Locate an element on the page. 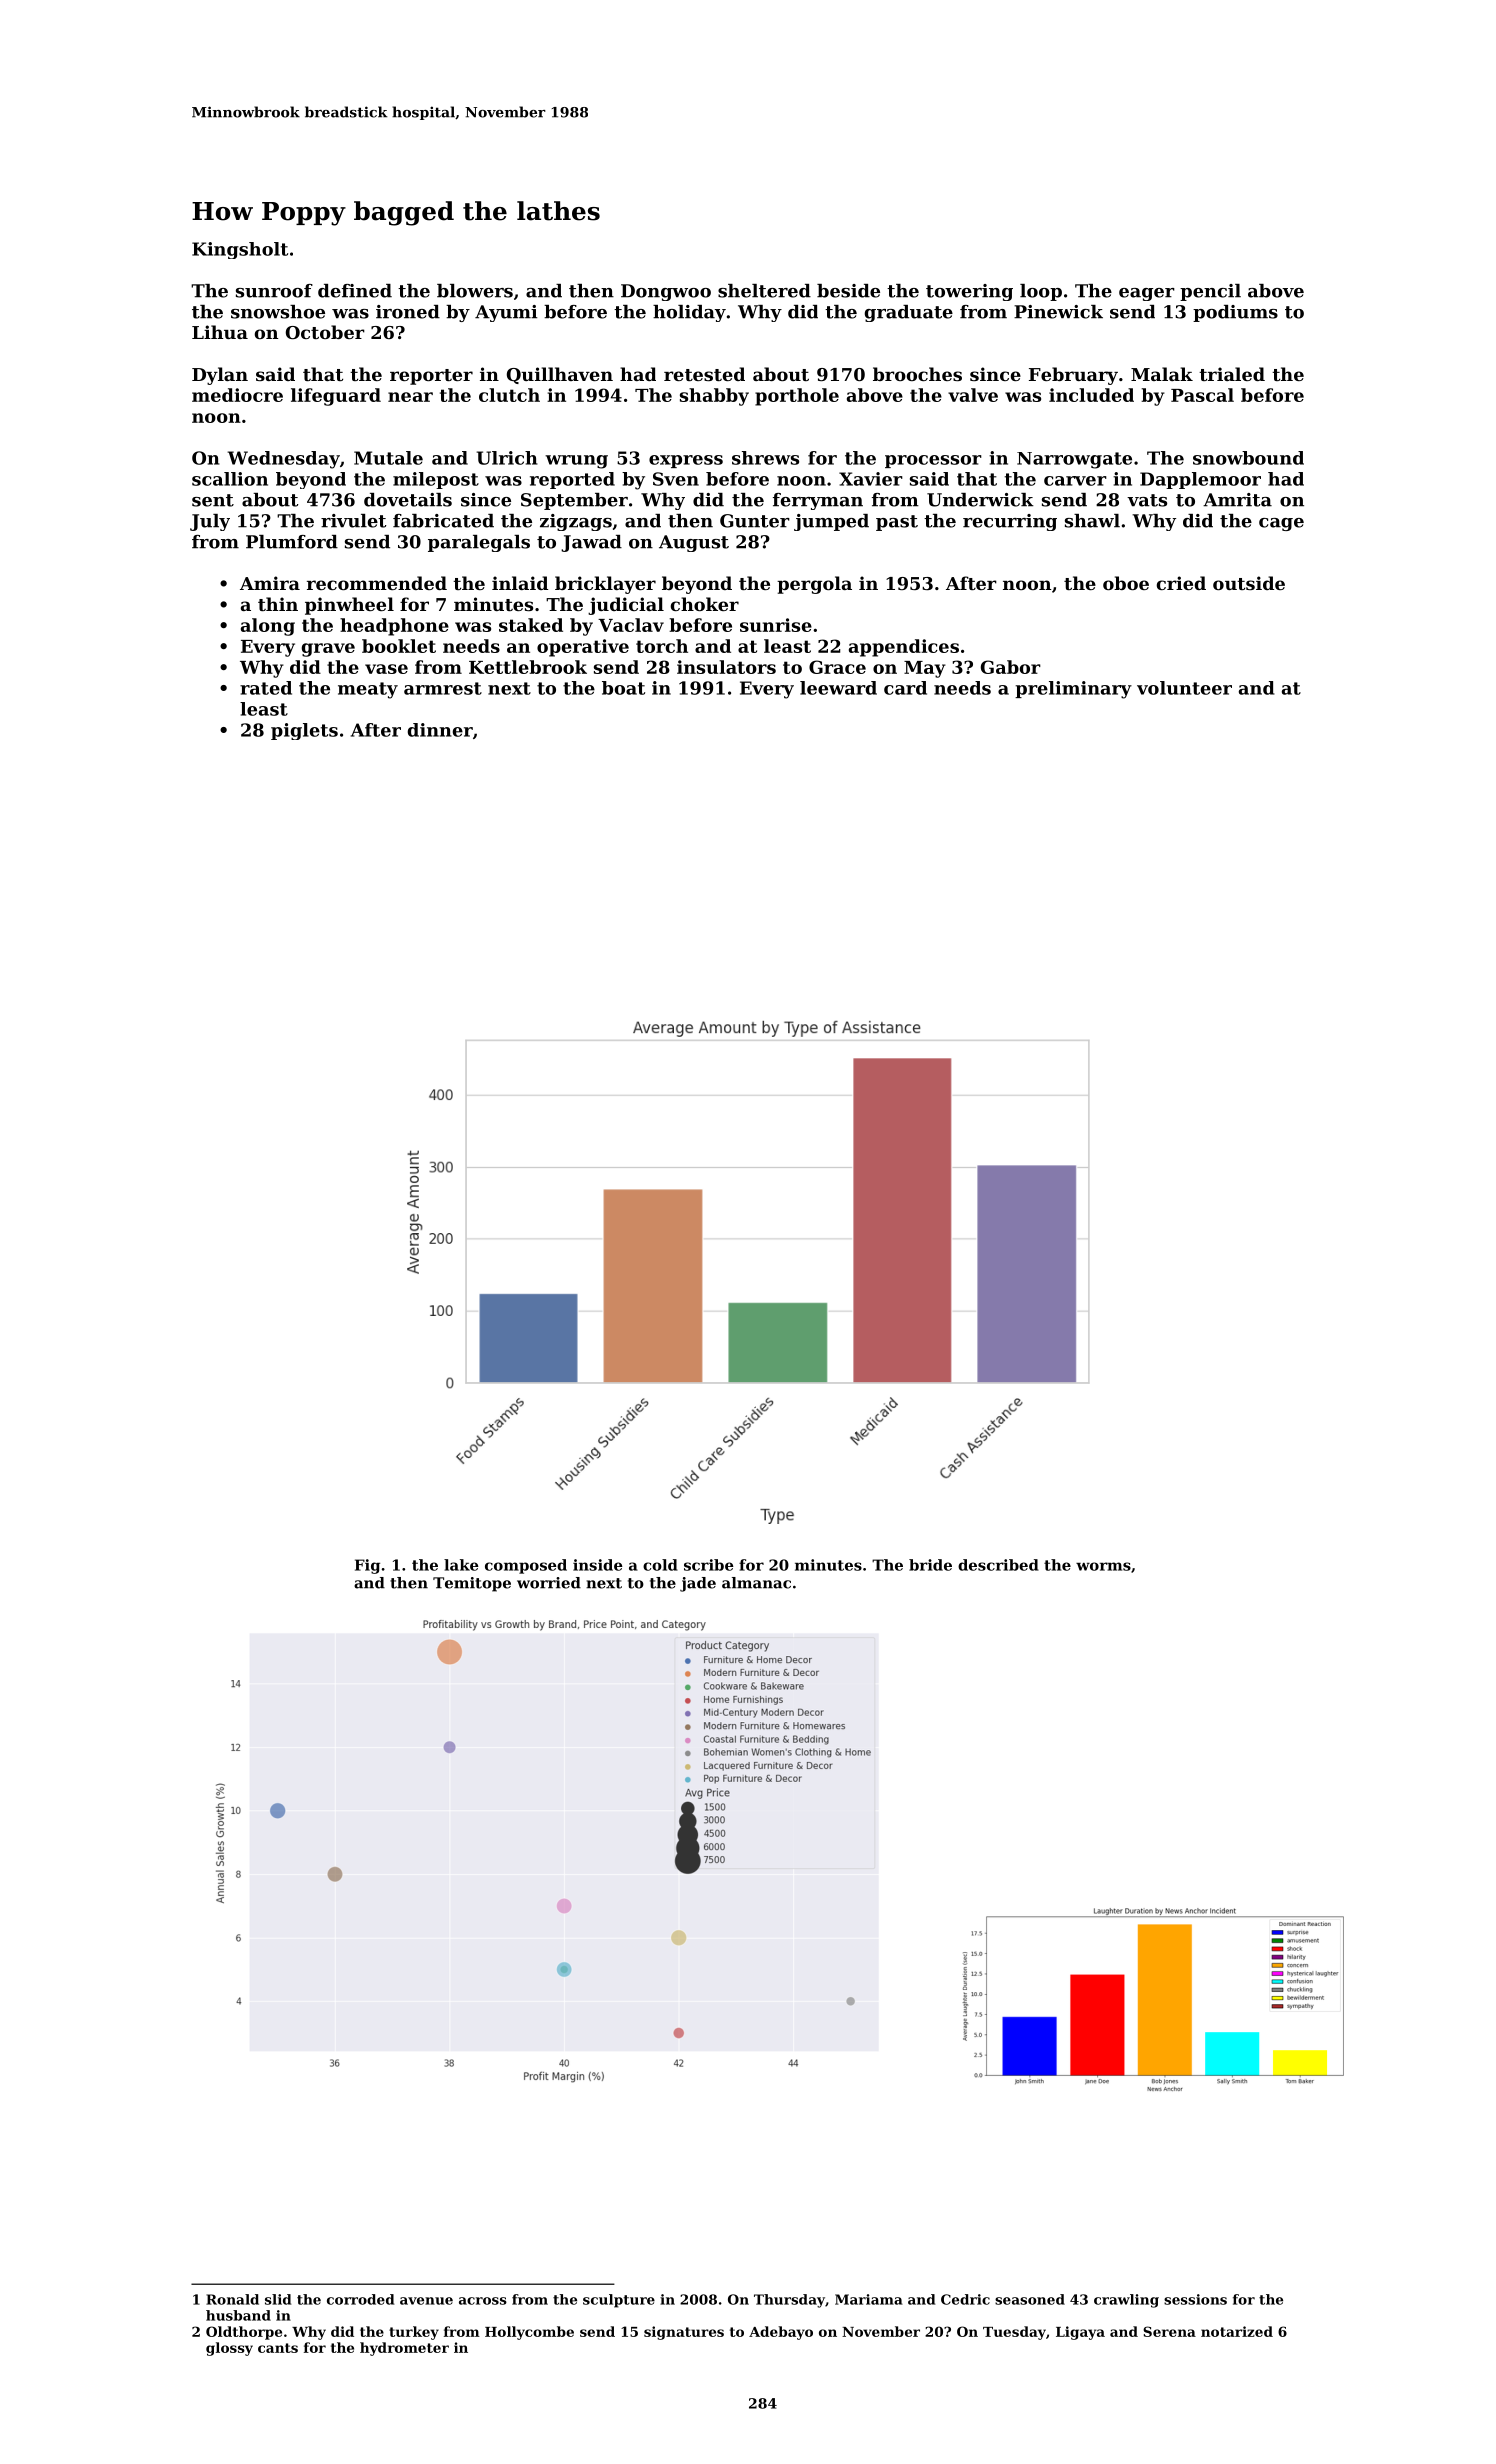  corroded is located at coordinates (360, 2299).
